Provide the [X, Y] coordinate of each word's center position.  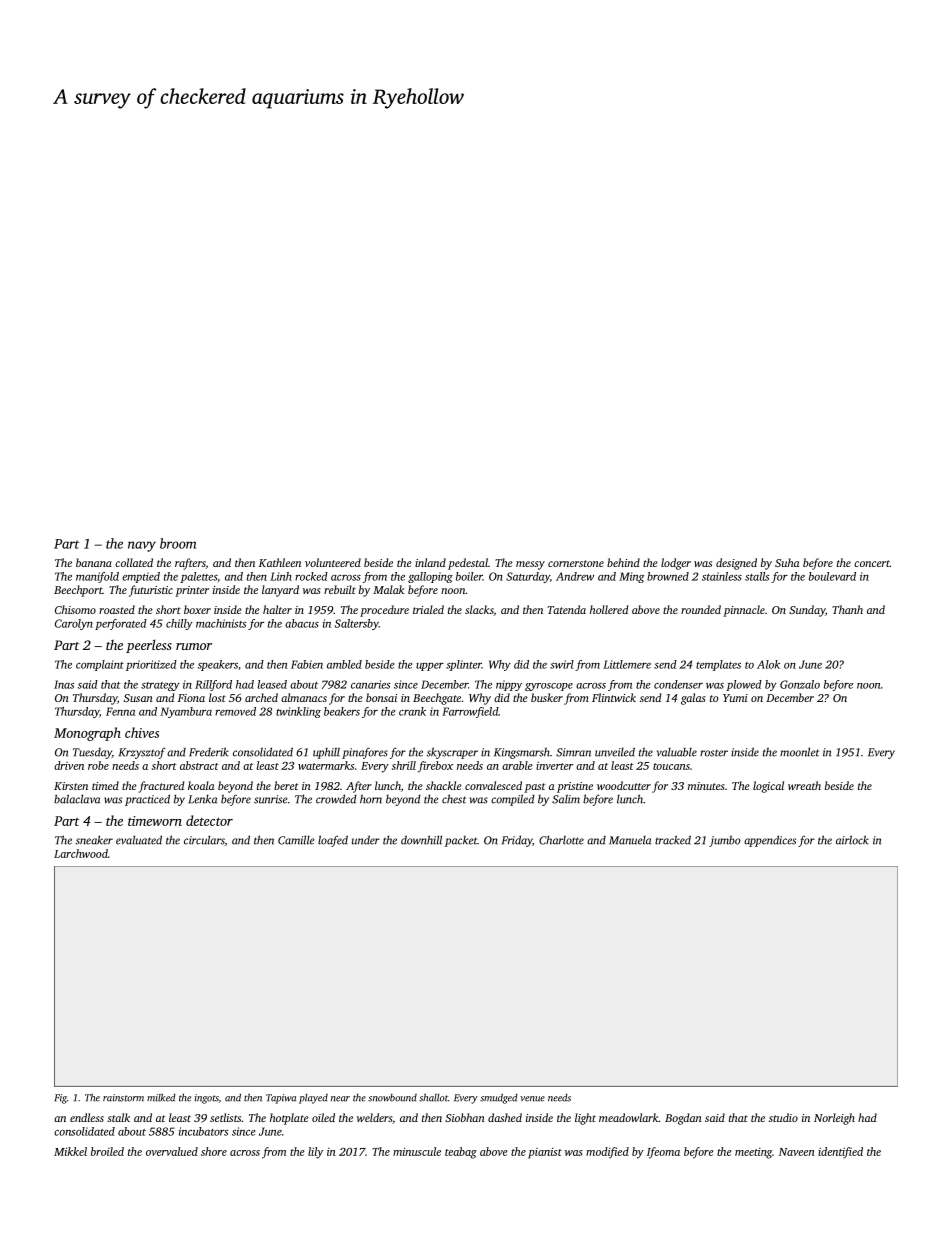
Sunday [807, 611]
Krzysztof [142, 753]
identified [840, 1153]
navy [142, 546]
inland [430, 562]
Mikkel [70, 1151]
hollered [609, 609]
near [340, 1099]
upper [430, 667]
